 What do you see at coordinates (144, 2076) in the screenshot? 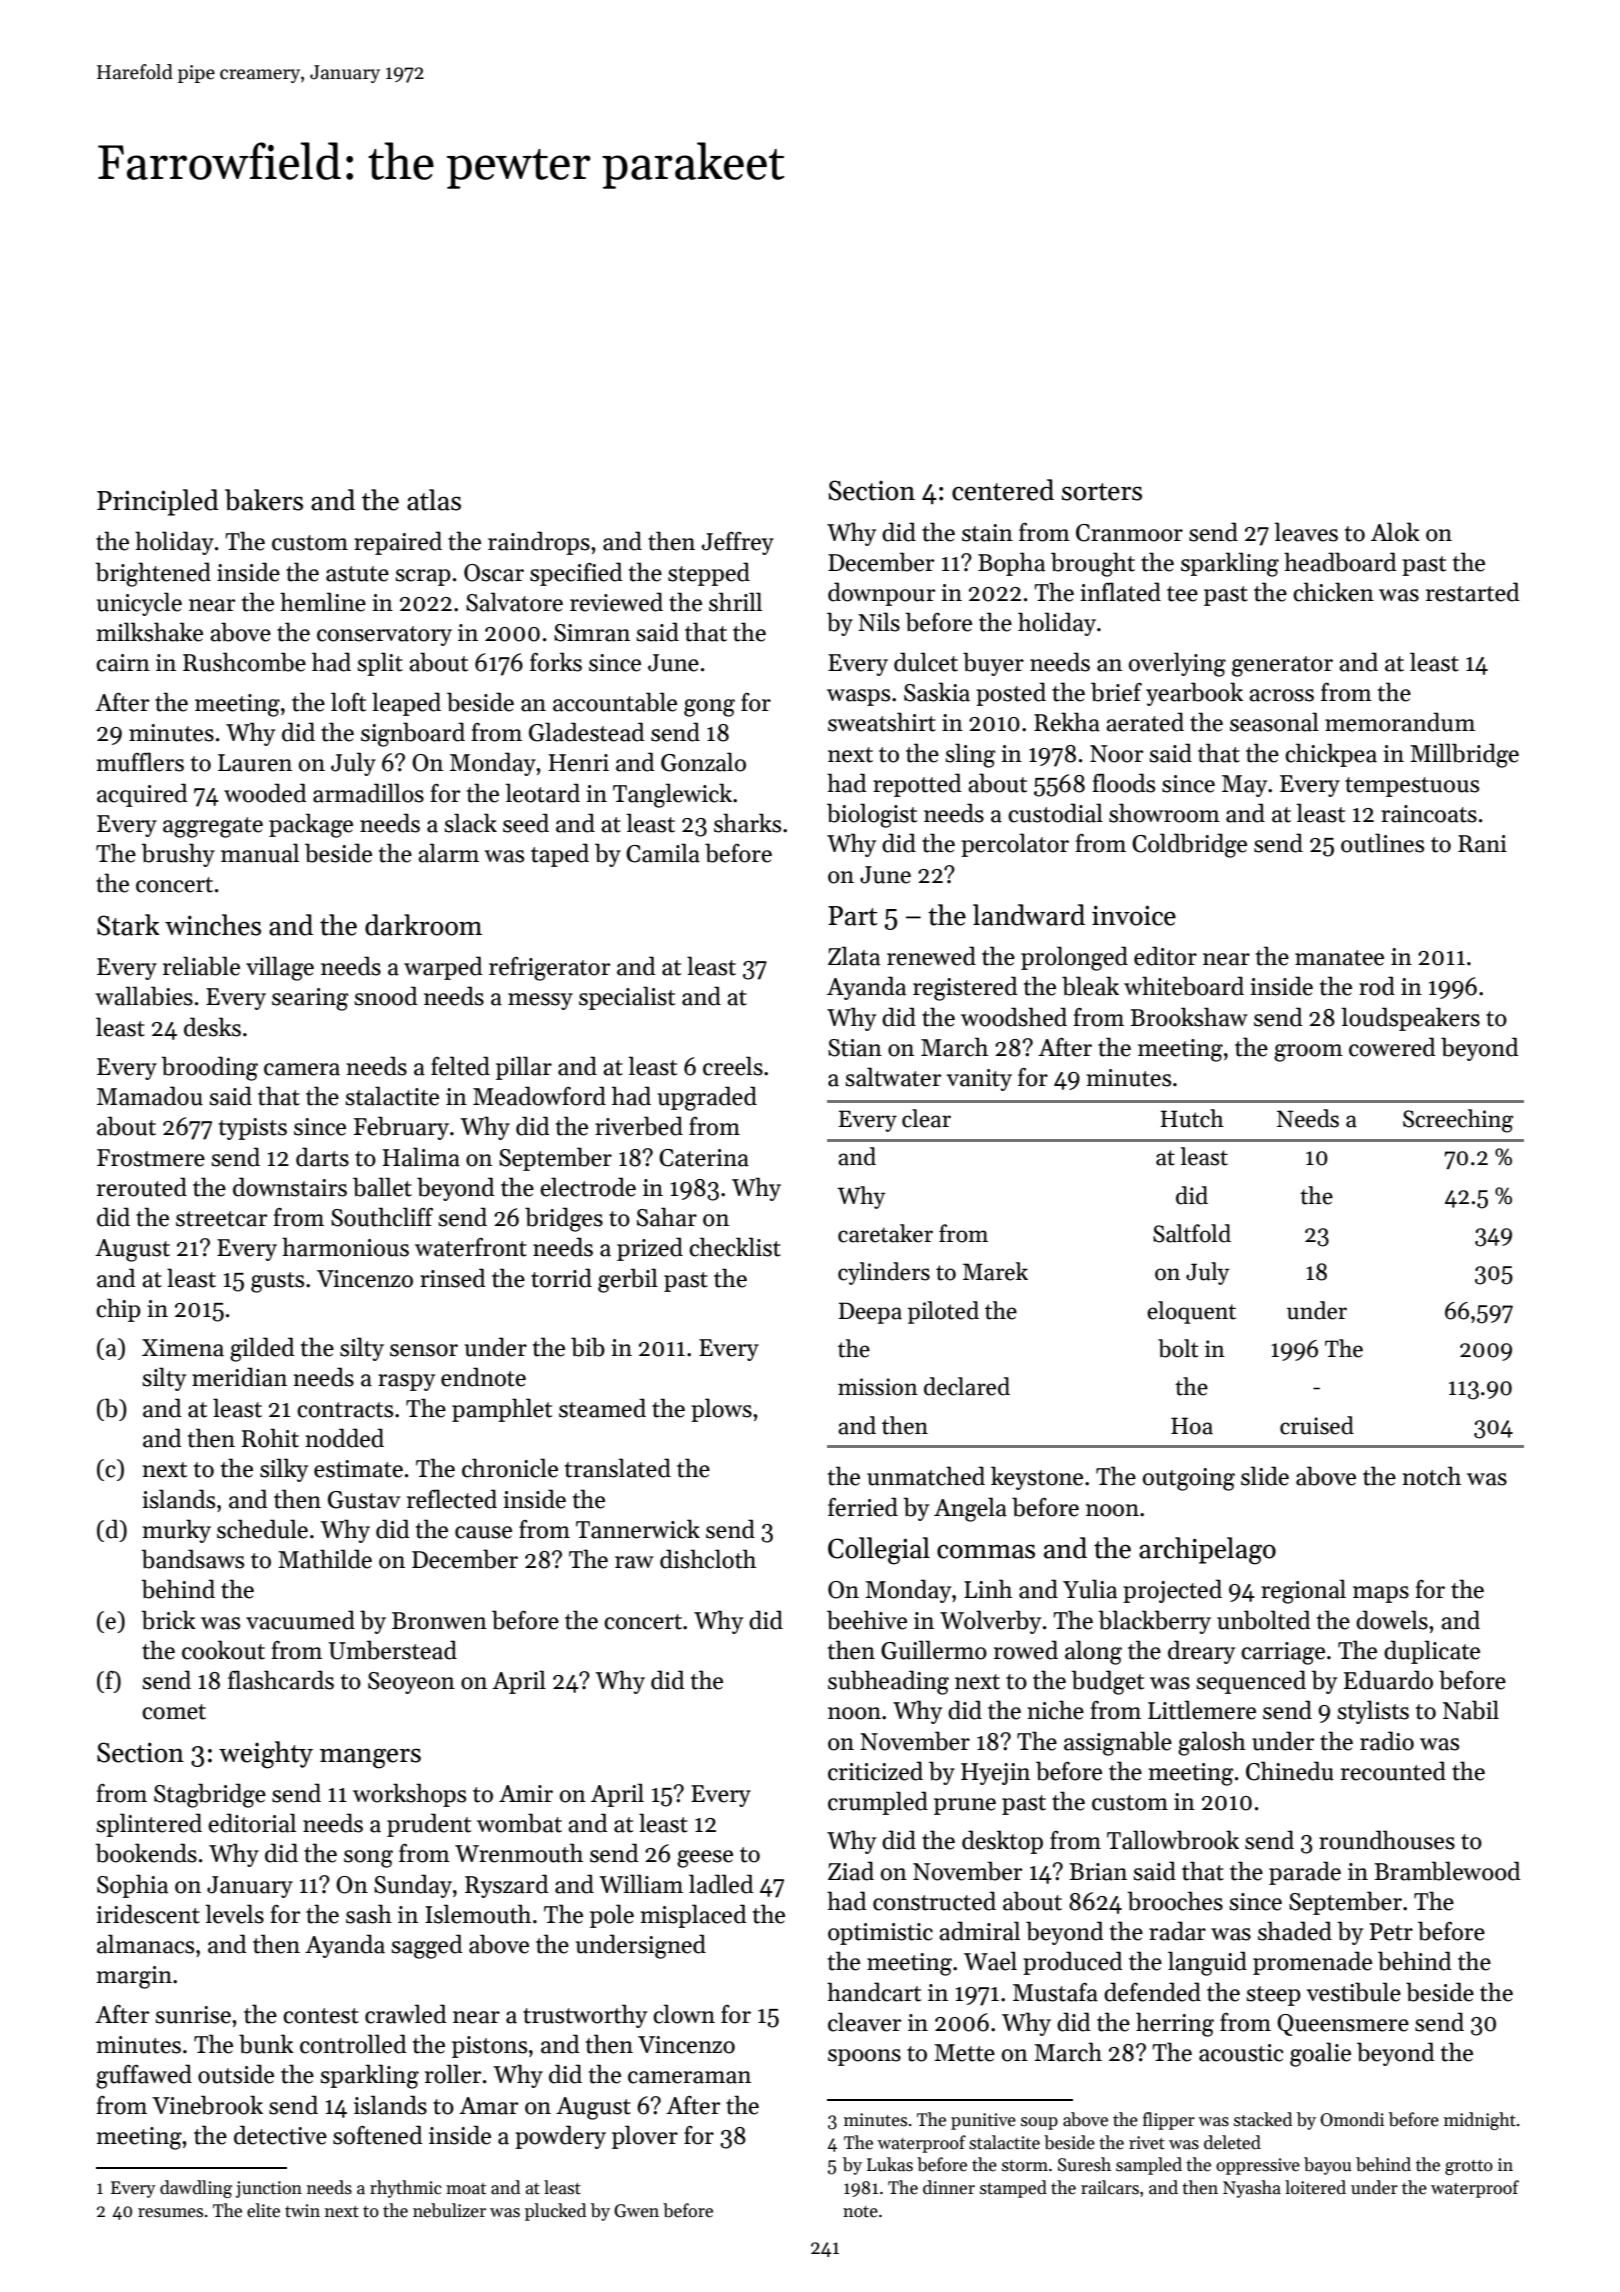
I see `guffawed` at bounding box center [144, 2076].
